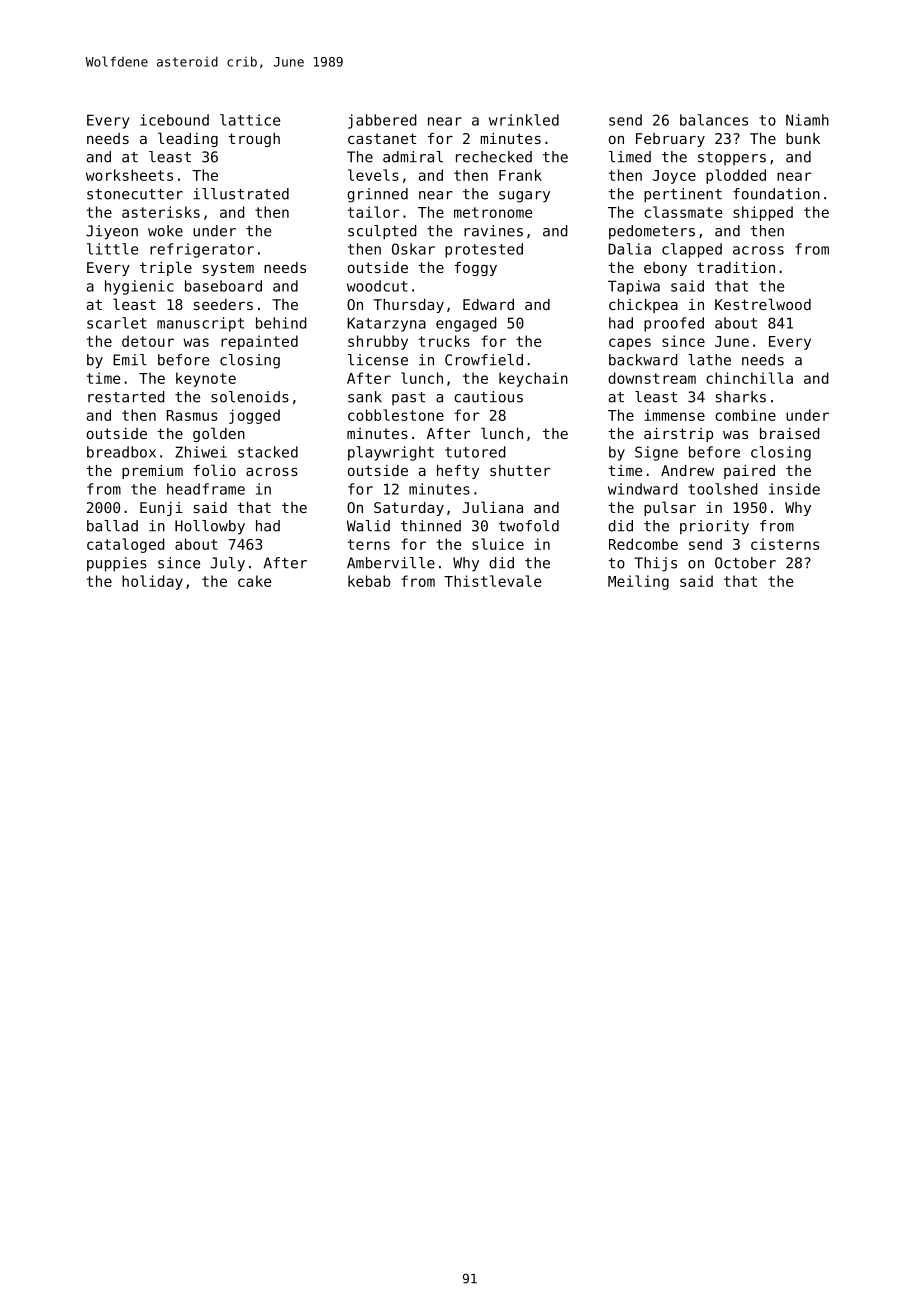  I want to click on Emil, so click(130, 360).
